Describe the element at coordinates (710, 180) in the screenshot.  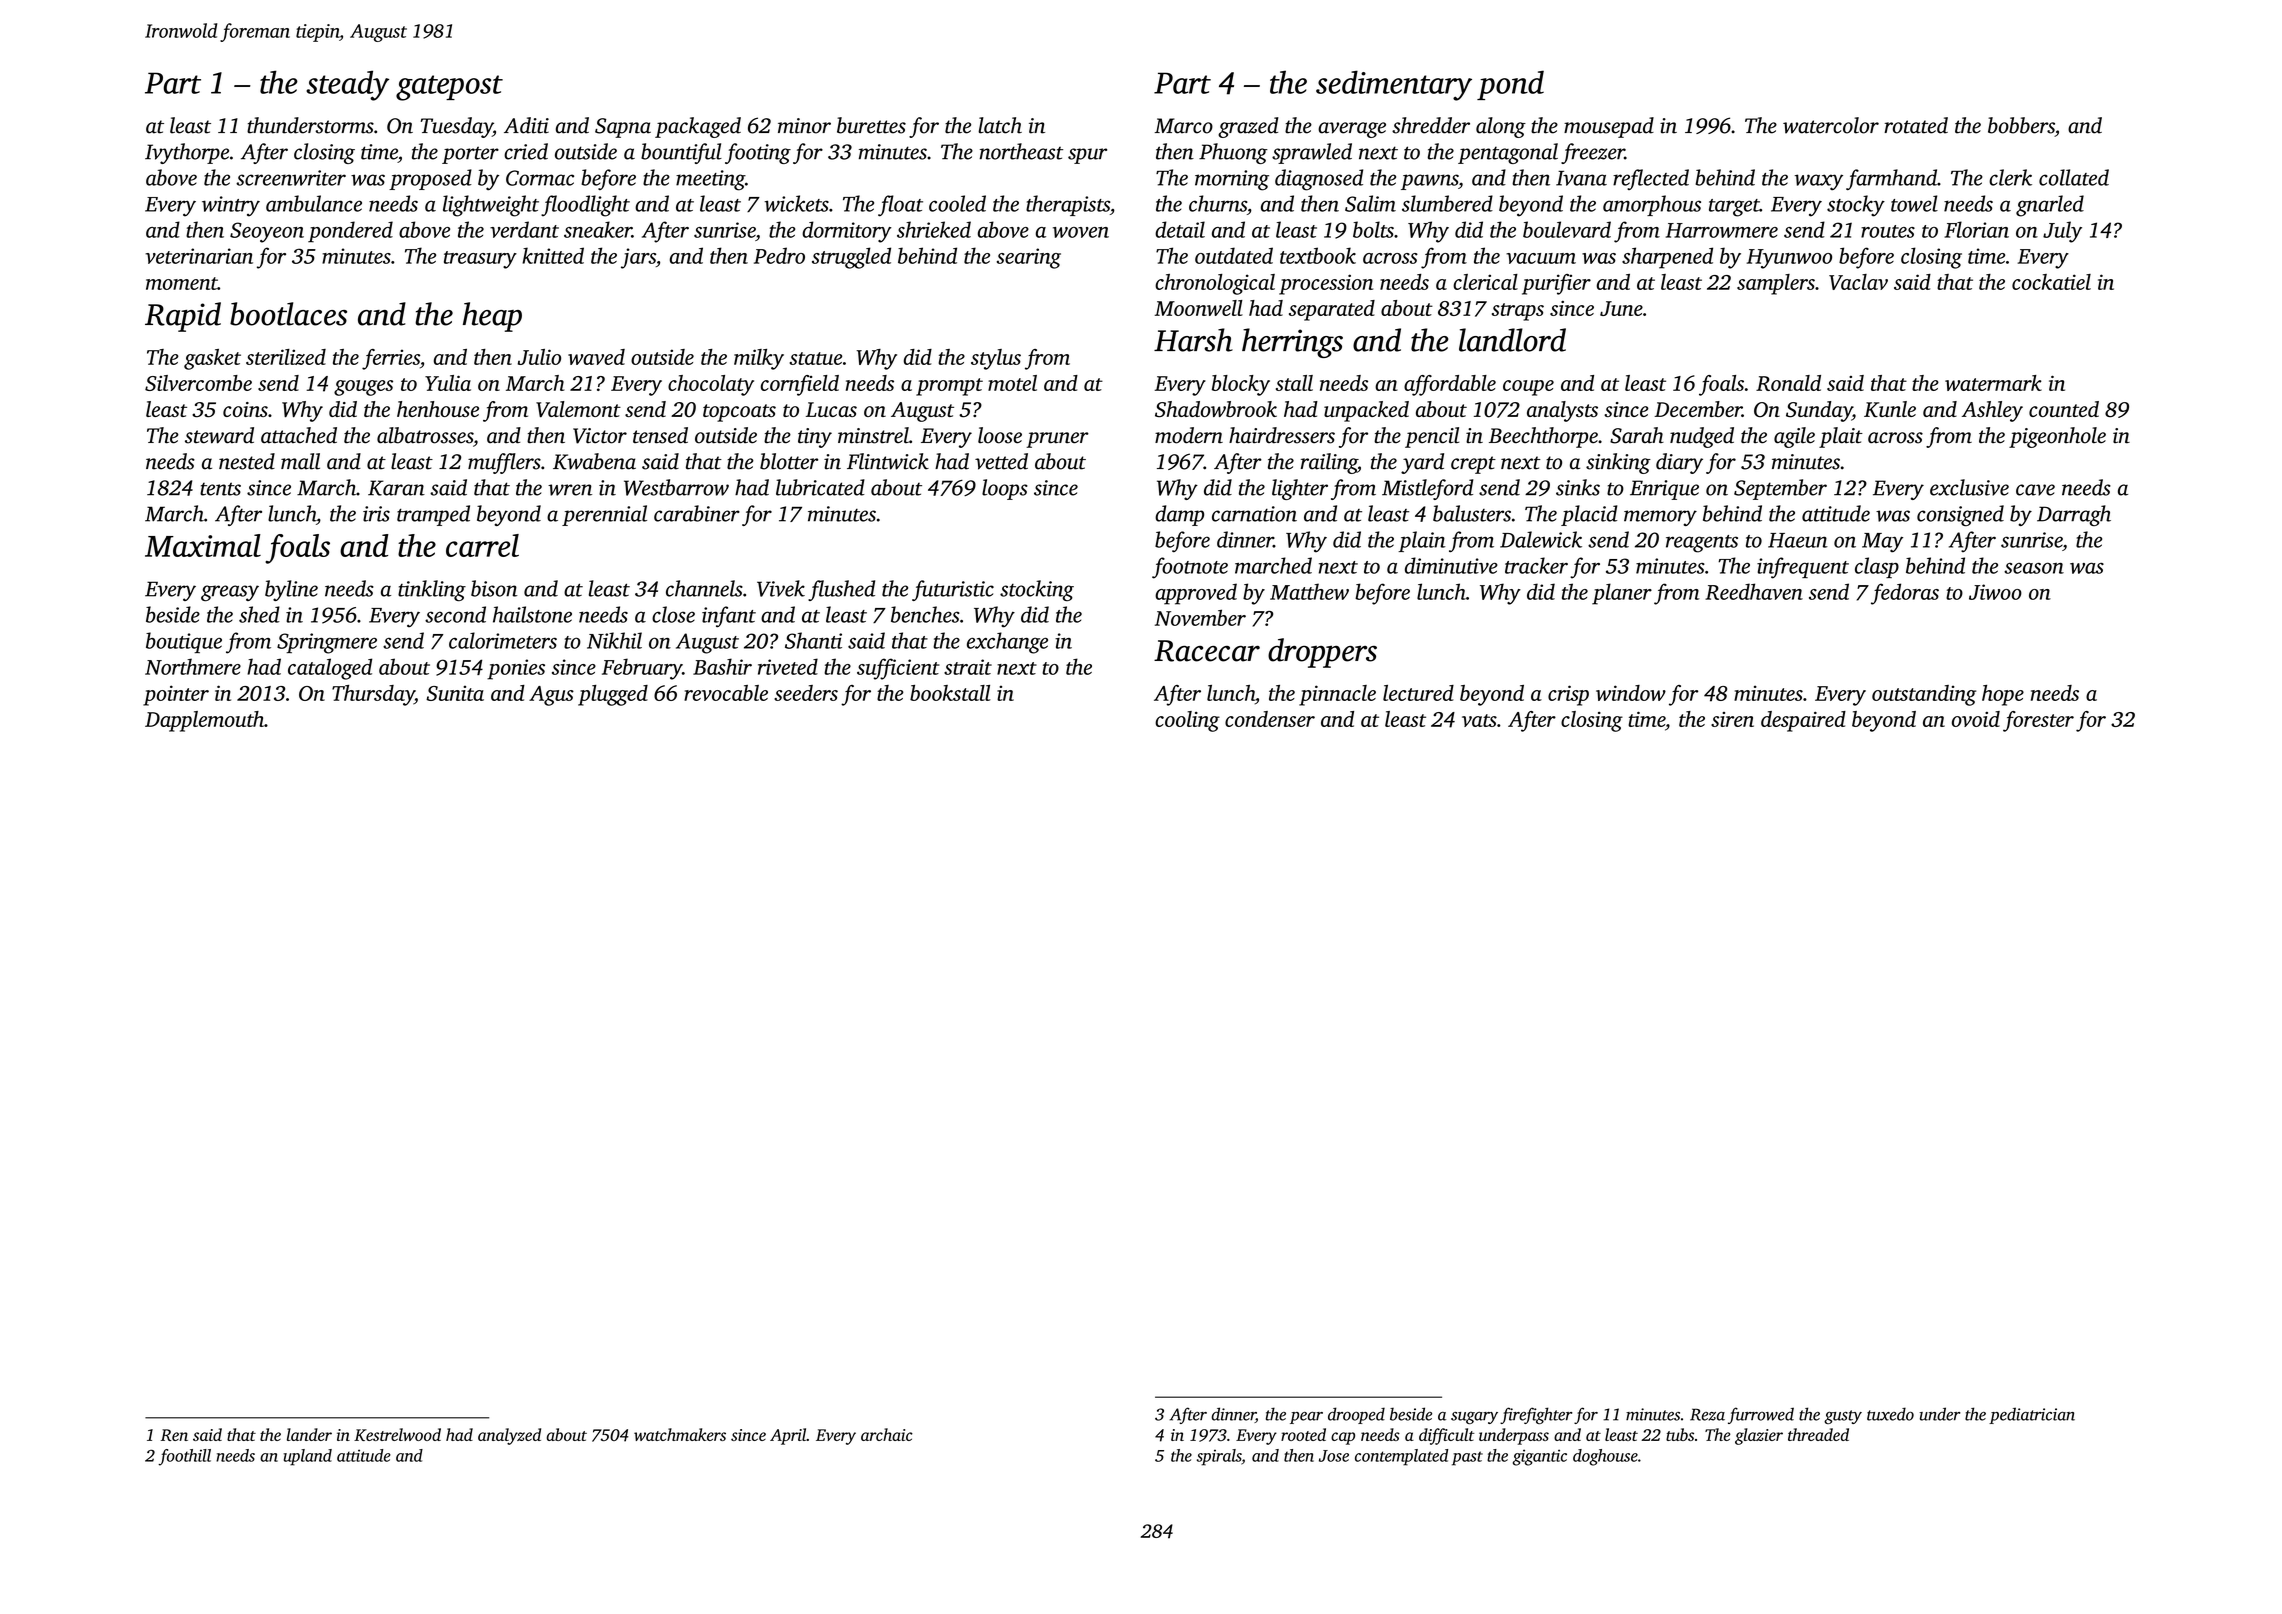
I see `meeting` at that location.
